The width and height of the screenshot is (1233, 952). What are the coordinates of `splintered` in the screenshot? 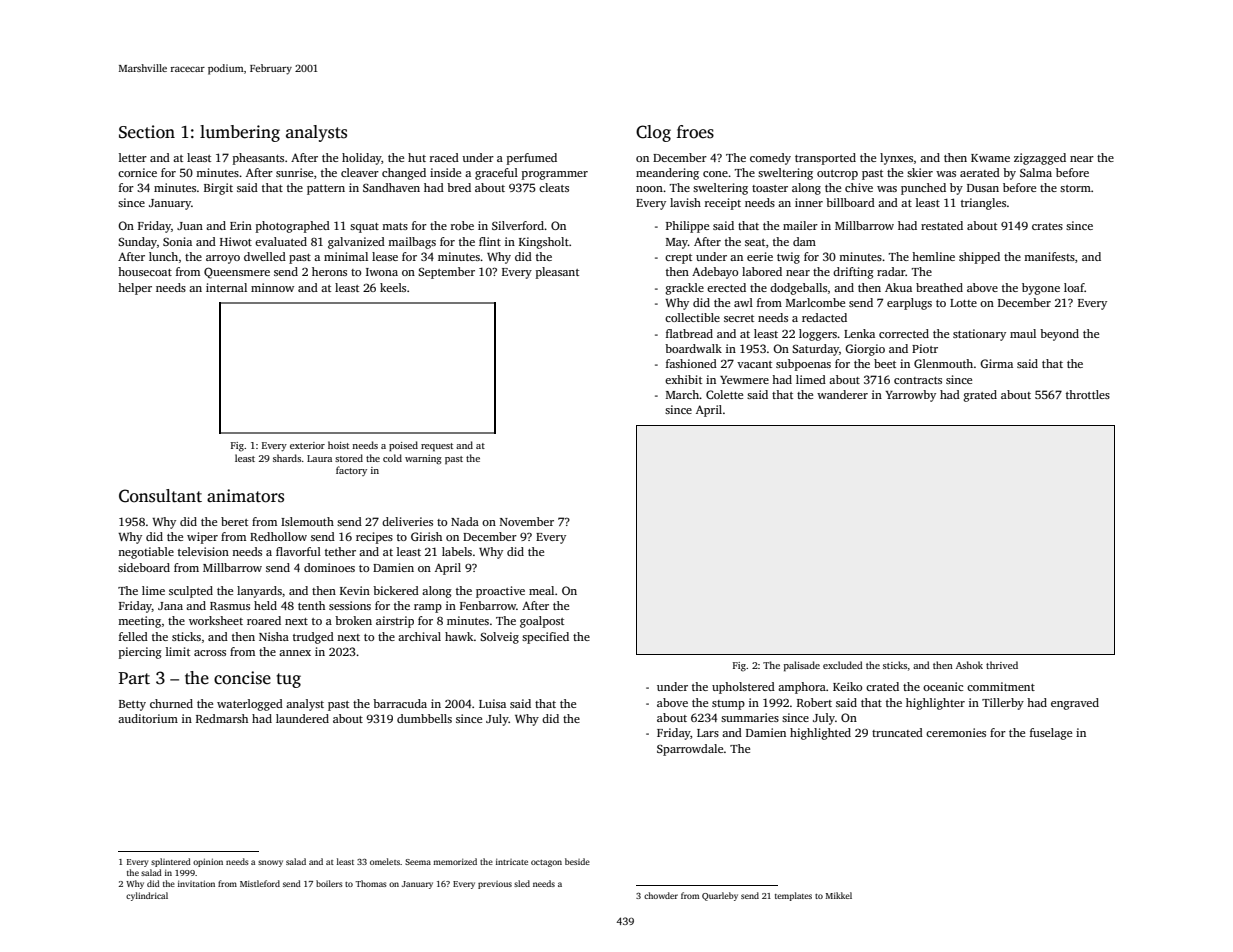 It's located at (171, 862).
